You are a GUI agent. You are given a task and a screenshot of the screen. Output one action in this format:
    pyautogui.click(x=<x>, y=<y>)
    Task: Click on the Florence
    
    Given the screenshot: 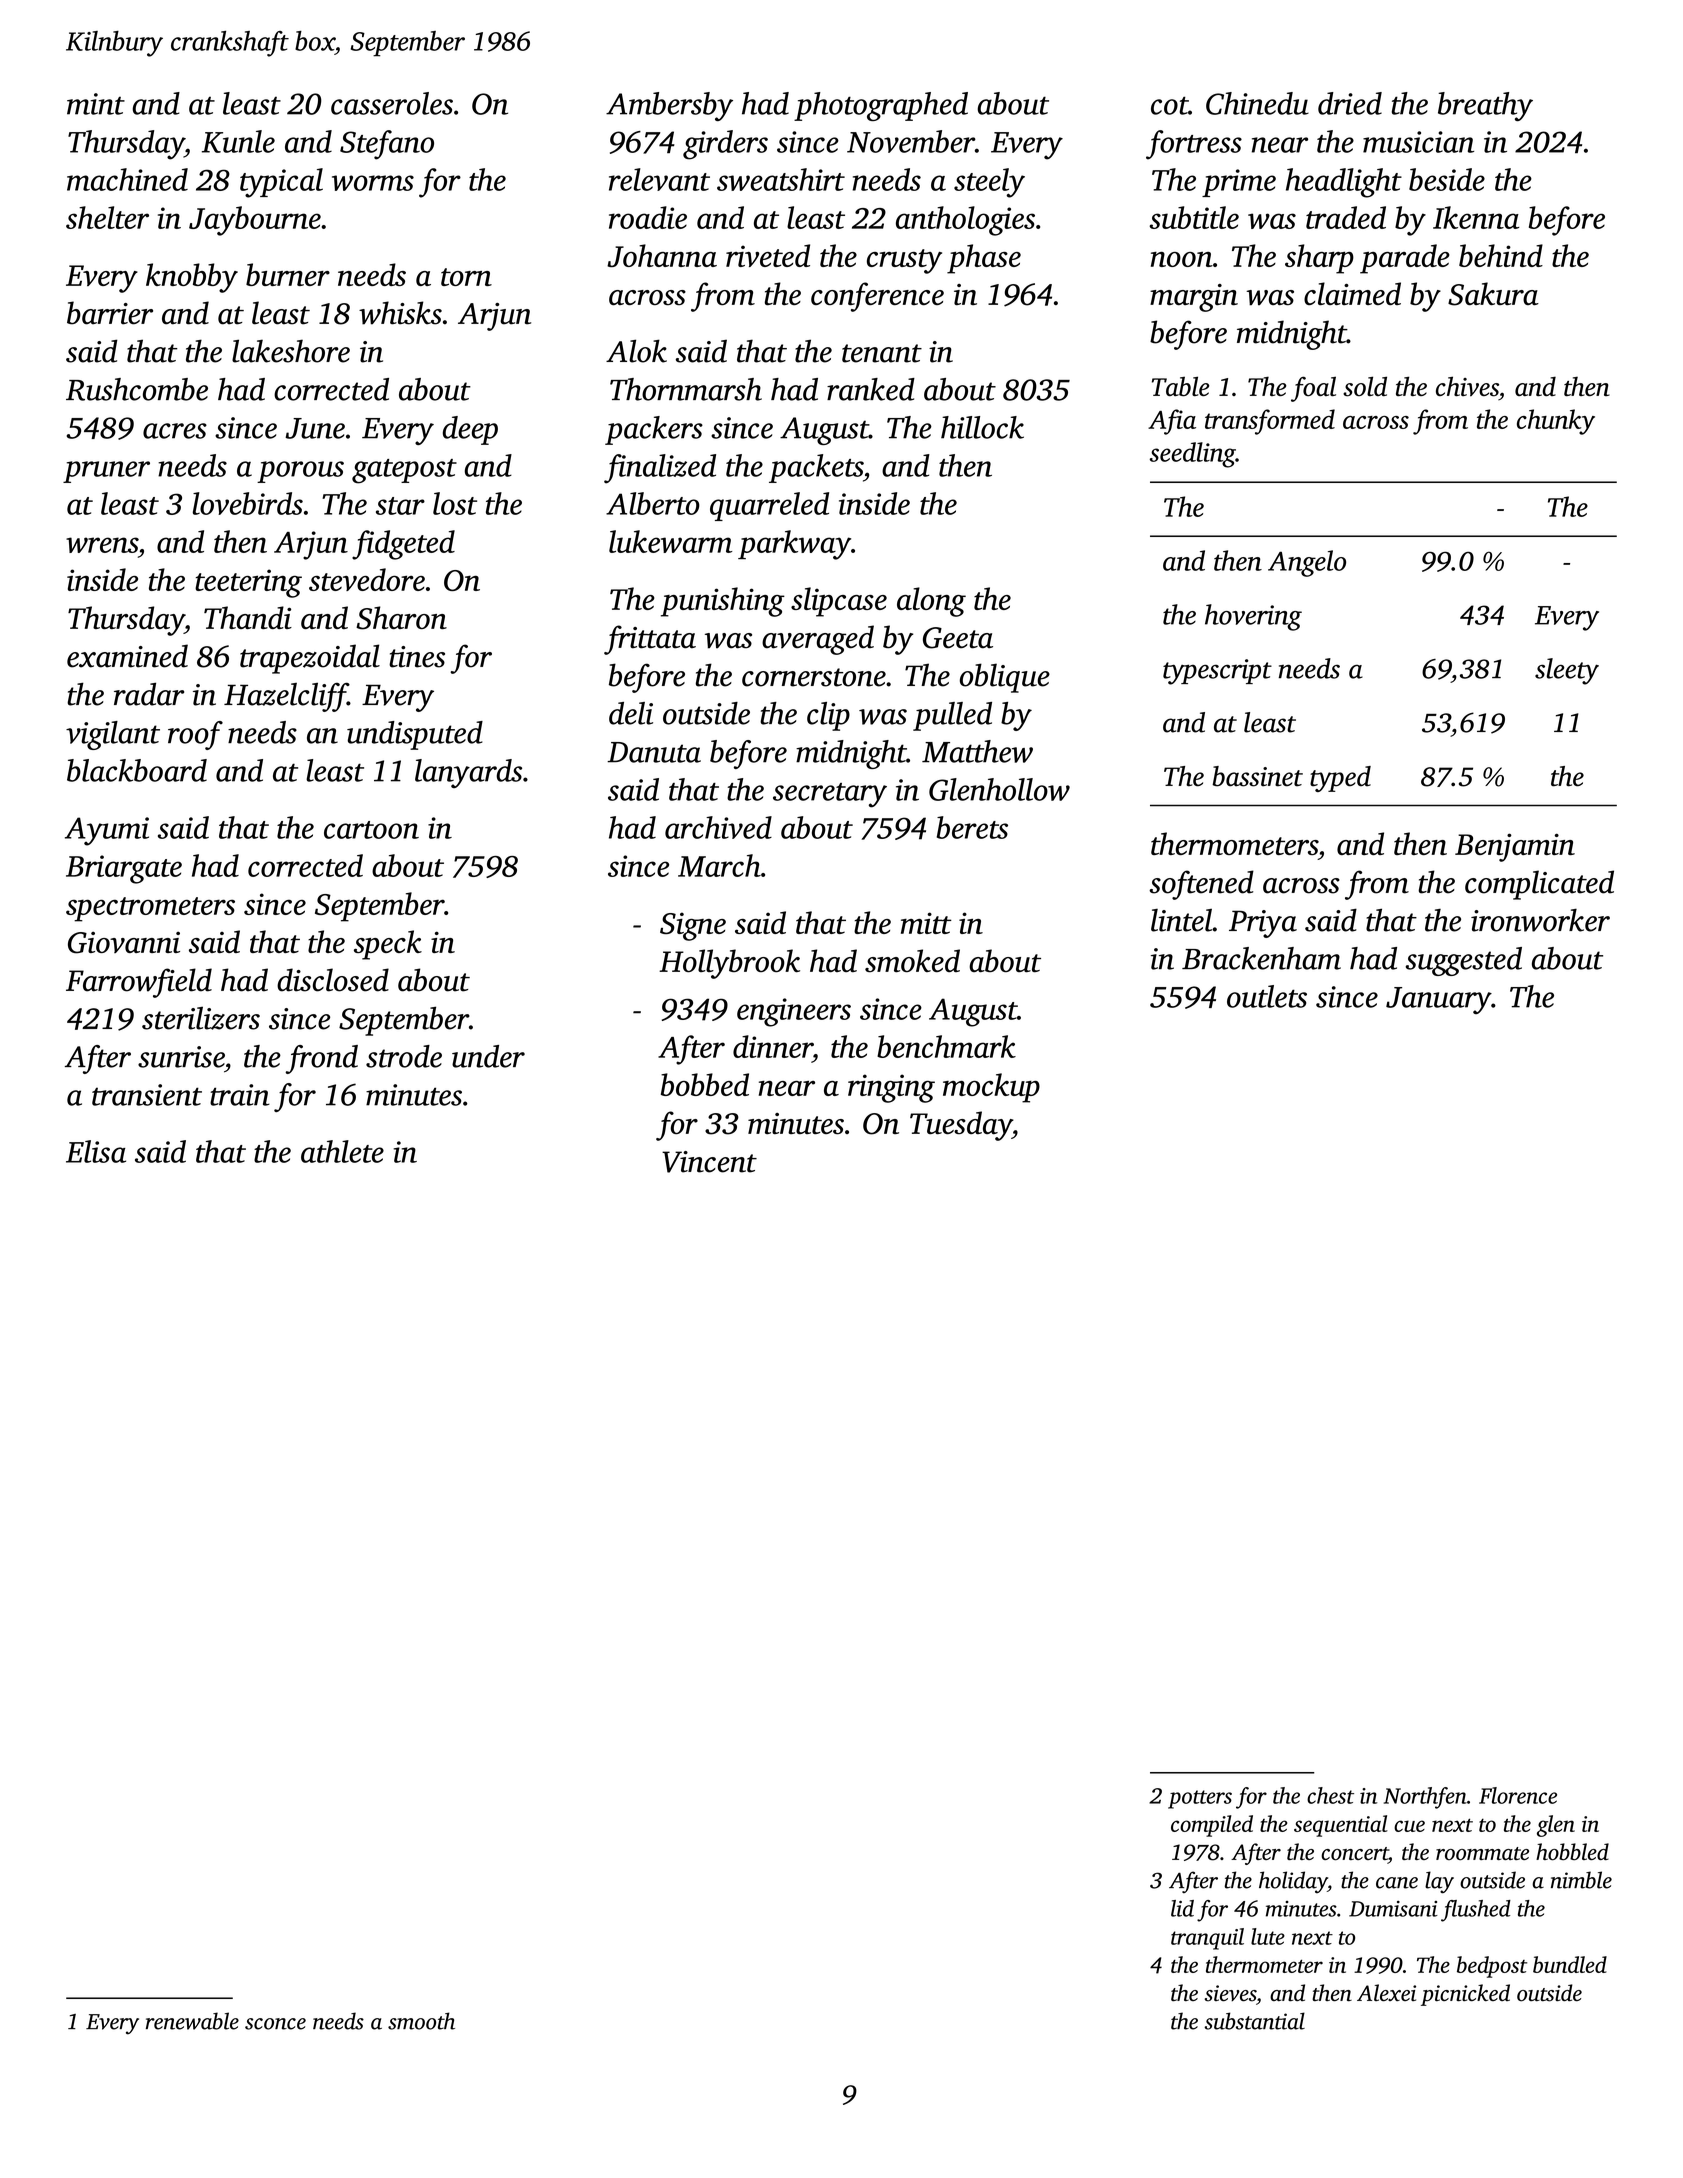 What is the action you would take?
    pyautogui.click(x=1518, y=1795)
